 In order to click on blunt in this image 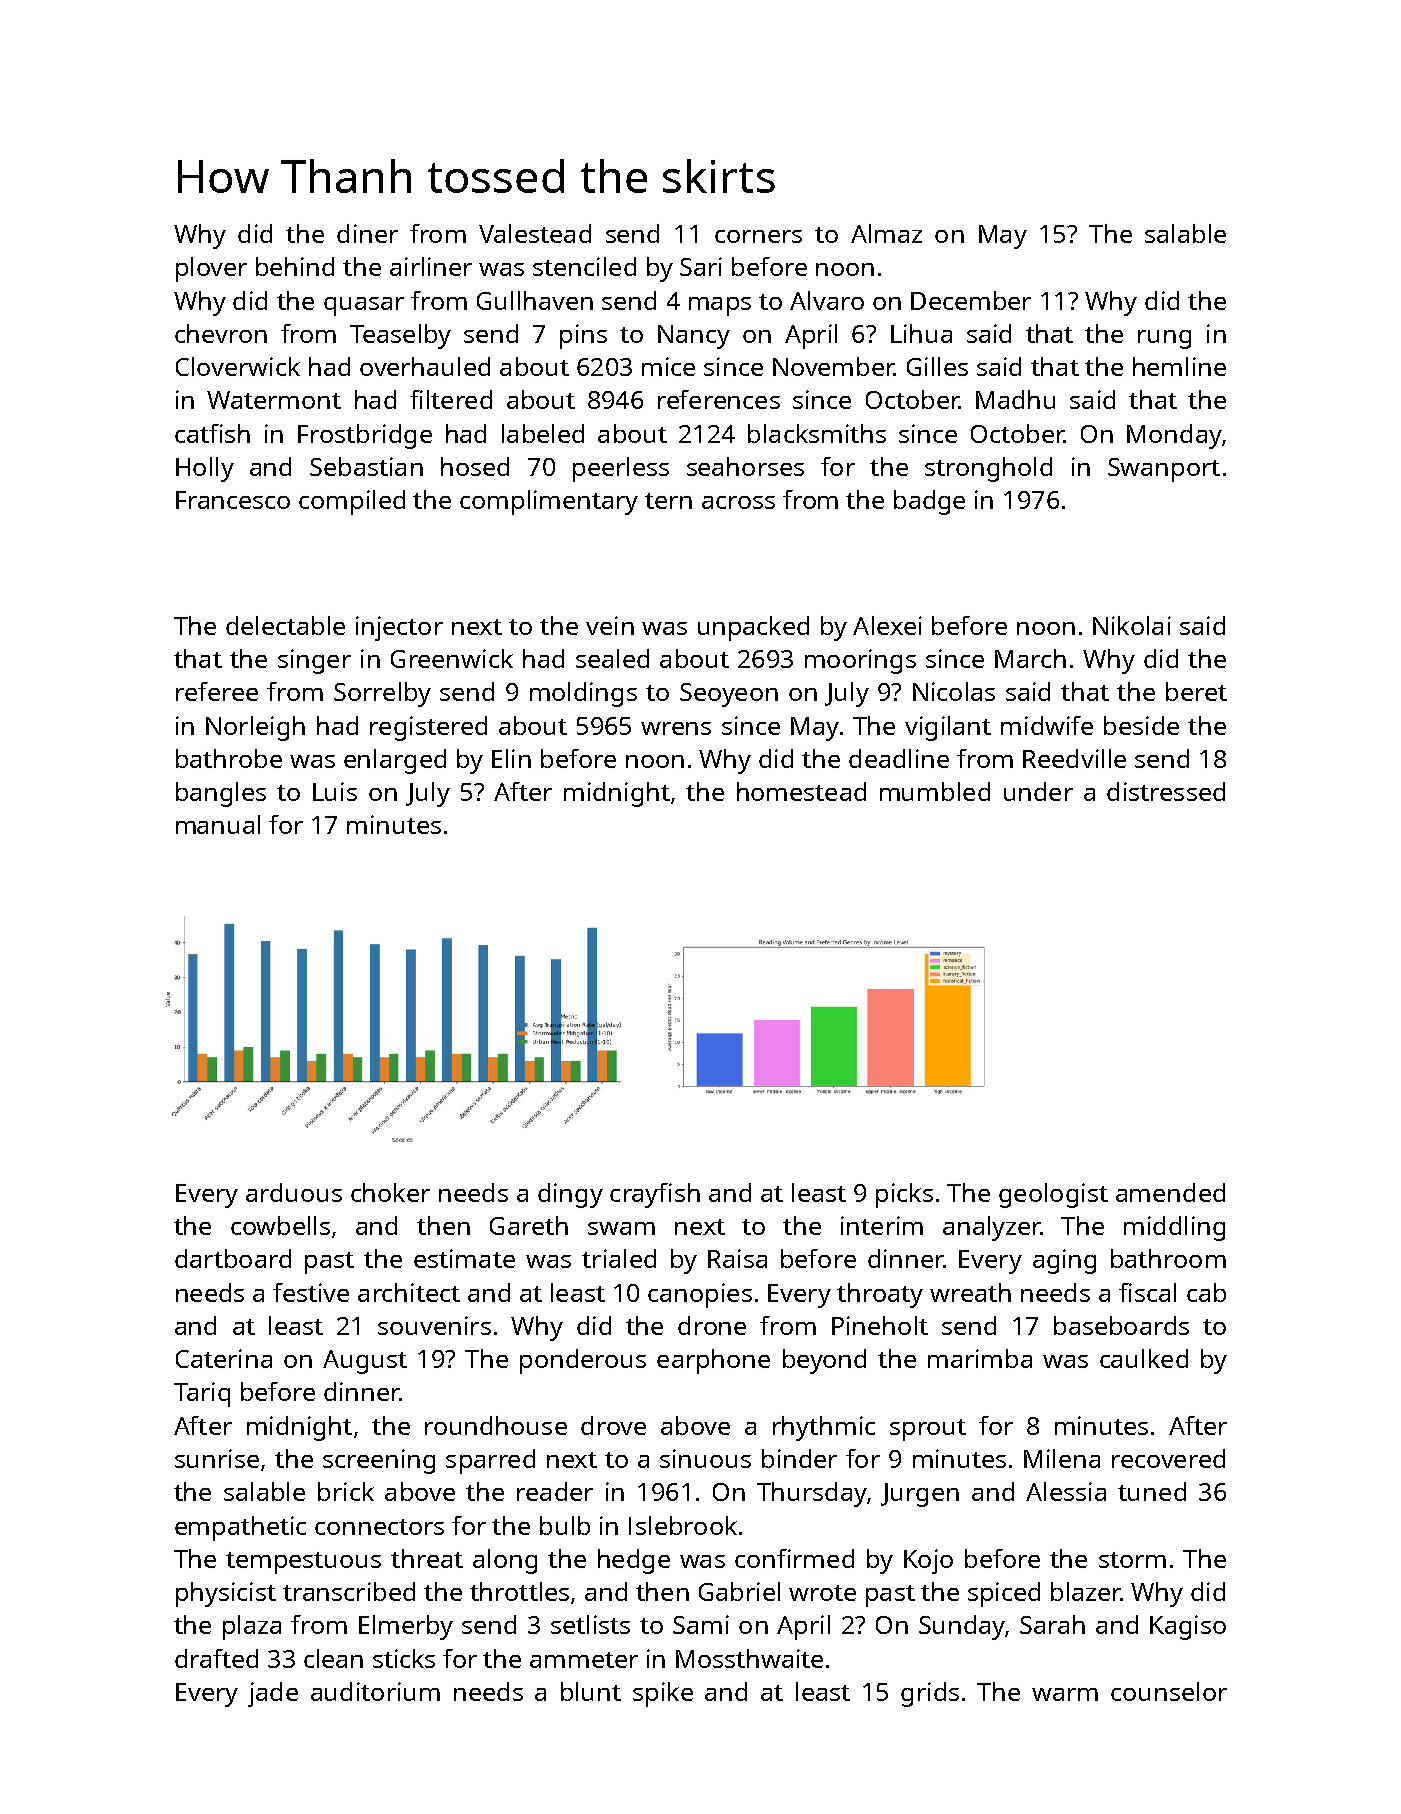, I will do `click(591, 1691)`.
